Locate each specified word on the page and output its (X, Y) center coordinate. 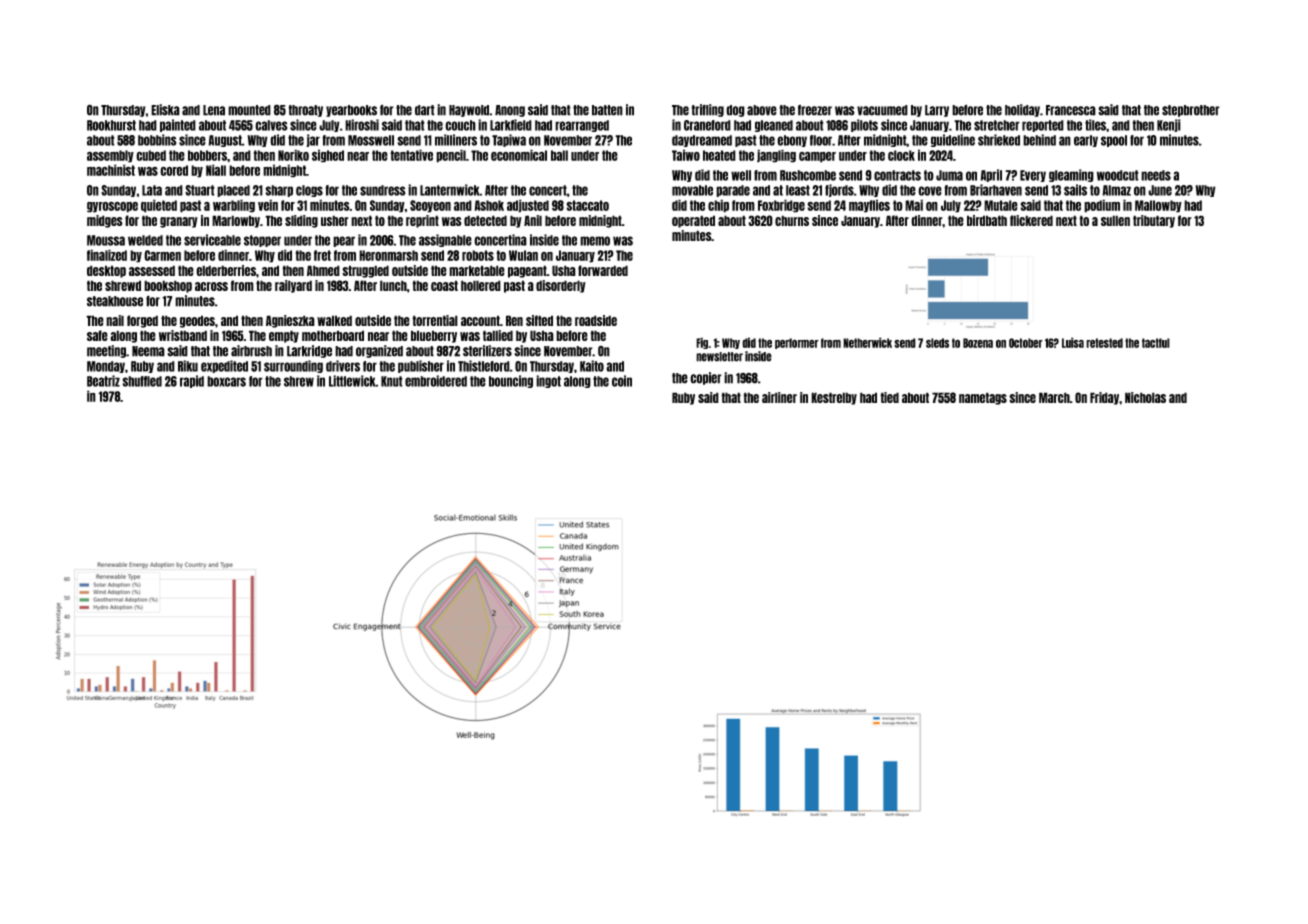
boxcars (226, 381)
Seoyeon (430, 206)
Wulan (523, 255)
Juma (949, 175)
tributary (1154, 221)
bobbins (157, 140)
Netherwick (867, 342)
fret (322, 255)
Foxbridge (781, 206)
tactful (1156, 343)
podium (1102, 206)
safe (97, 335)
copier (706, 378)
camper (817, 157)
